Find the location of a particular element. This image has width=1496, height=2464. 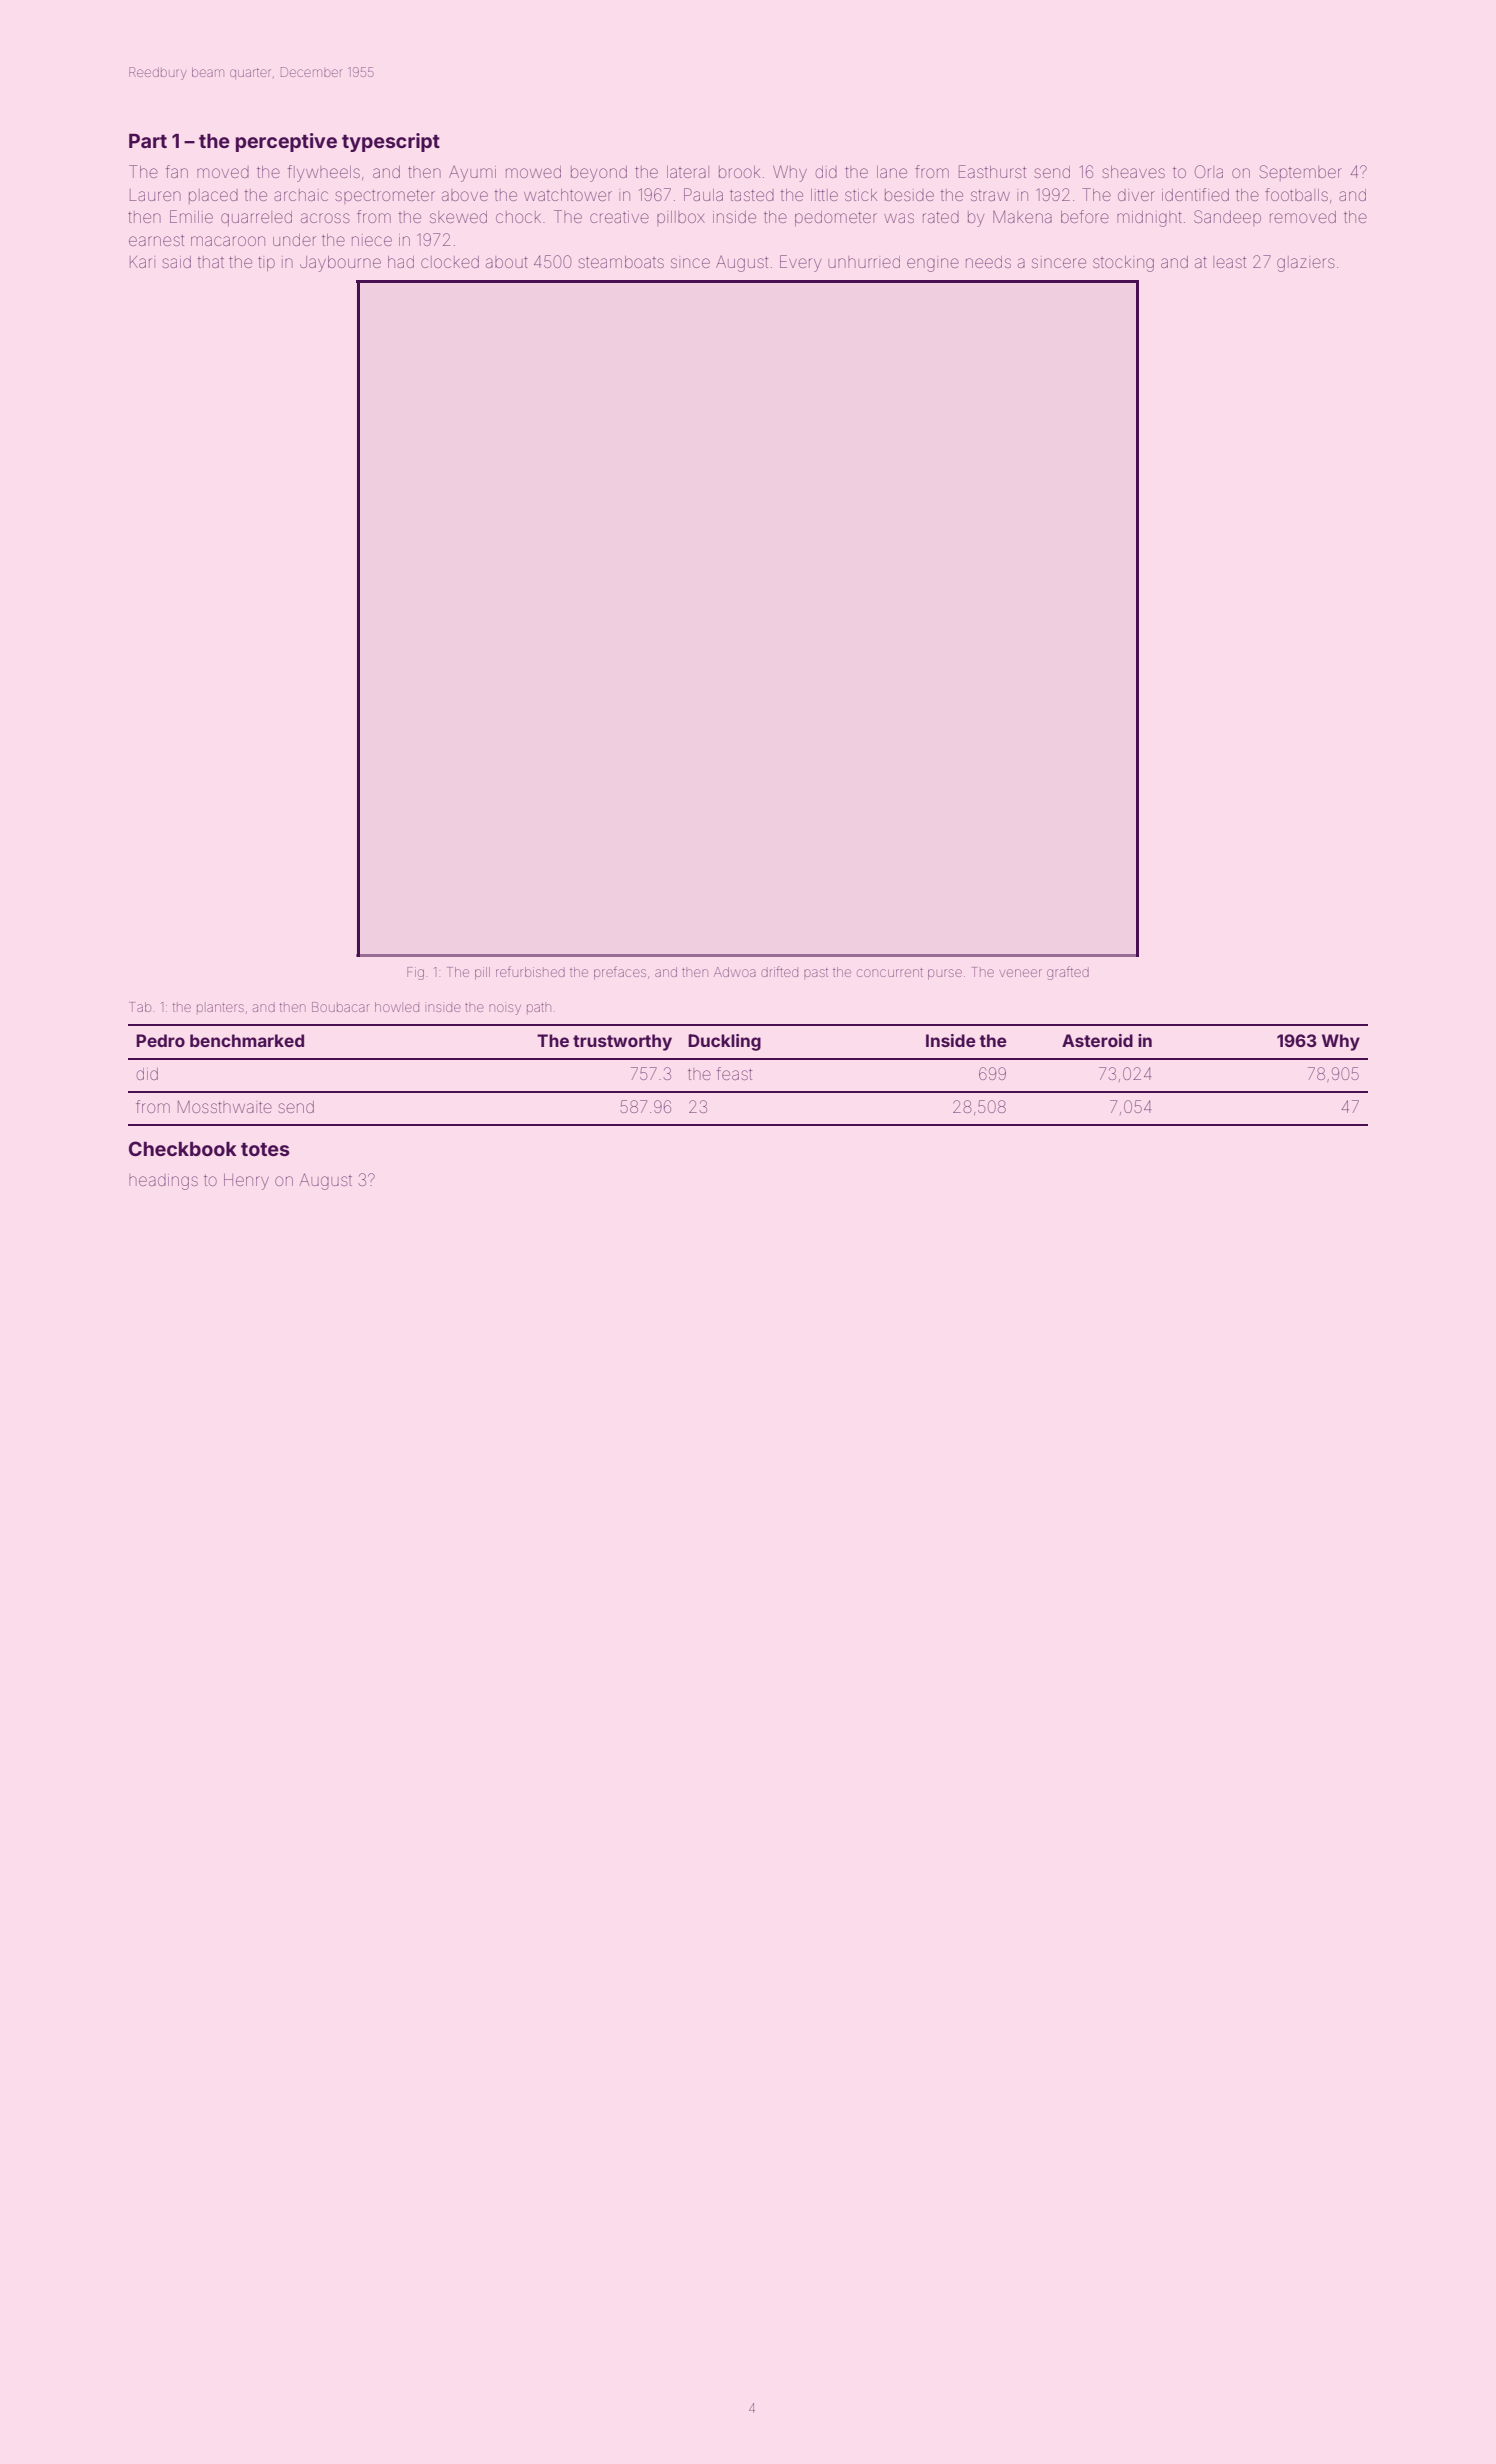

feast is located at coordinates (734, 1073).
